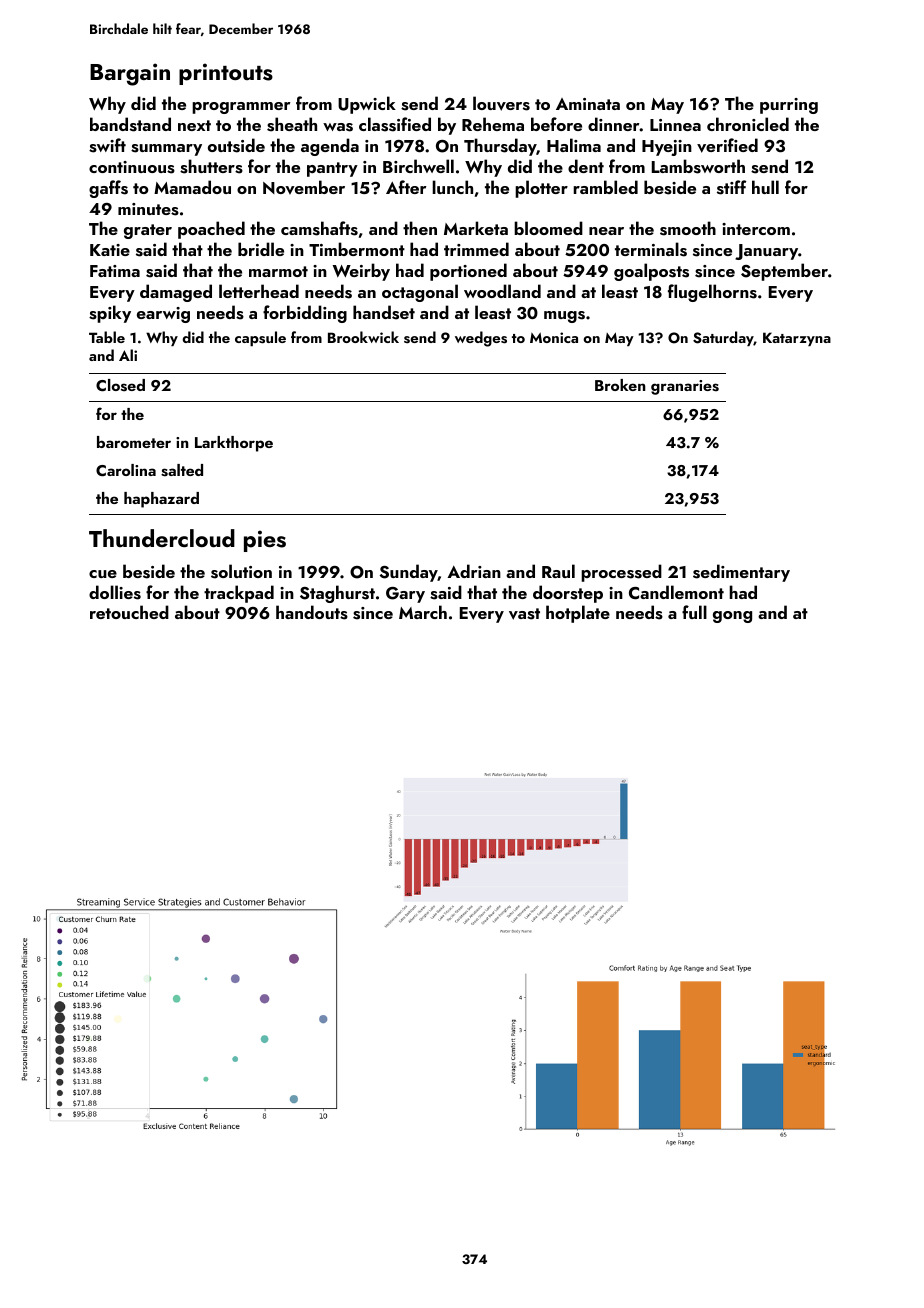 The image size is (924, 1308). What do you see at coordinates (226, 74) in the image?
I see `printouts` at bounding box center [226, 74].
